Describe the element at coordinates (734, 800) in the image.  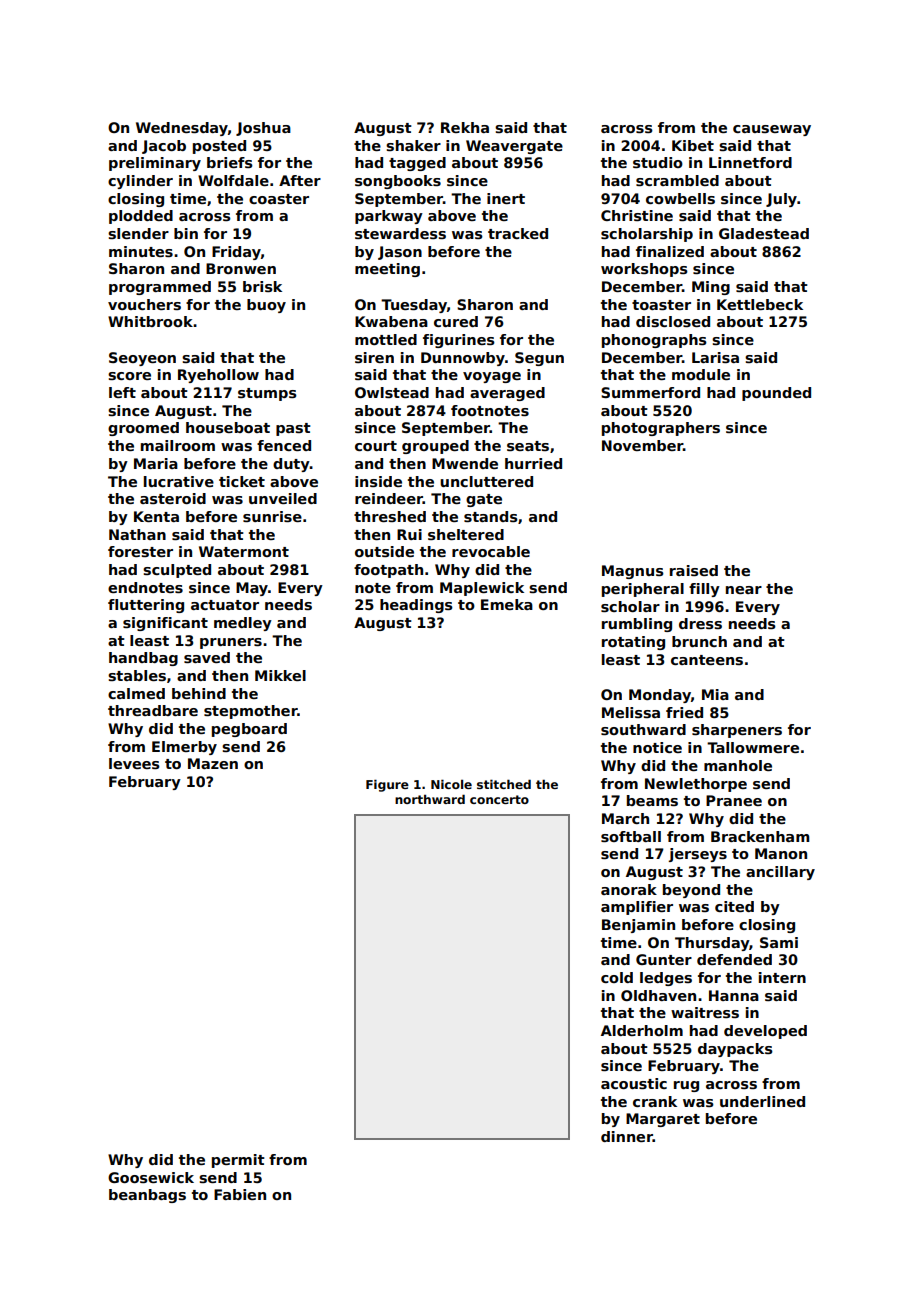
I see `Pranee` at that location.
